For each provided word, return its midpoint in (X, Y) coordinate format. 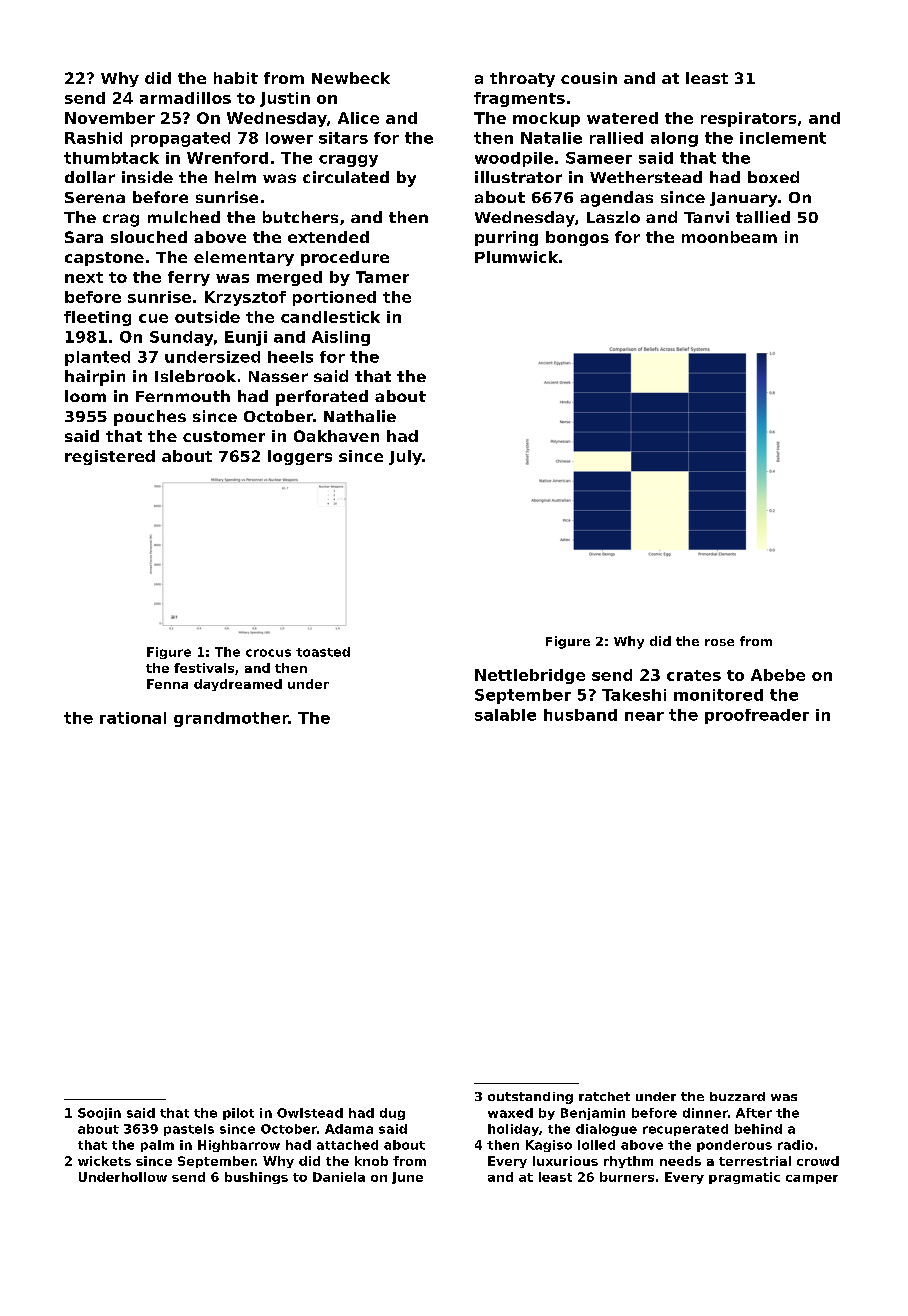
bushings (256, 1178)
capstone (104, 259)
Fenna (167, 684)
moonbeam (729, 237)
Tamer (382, 277)
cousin (589, 78)
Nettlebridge (530, 676)
